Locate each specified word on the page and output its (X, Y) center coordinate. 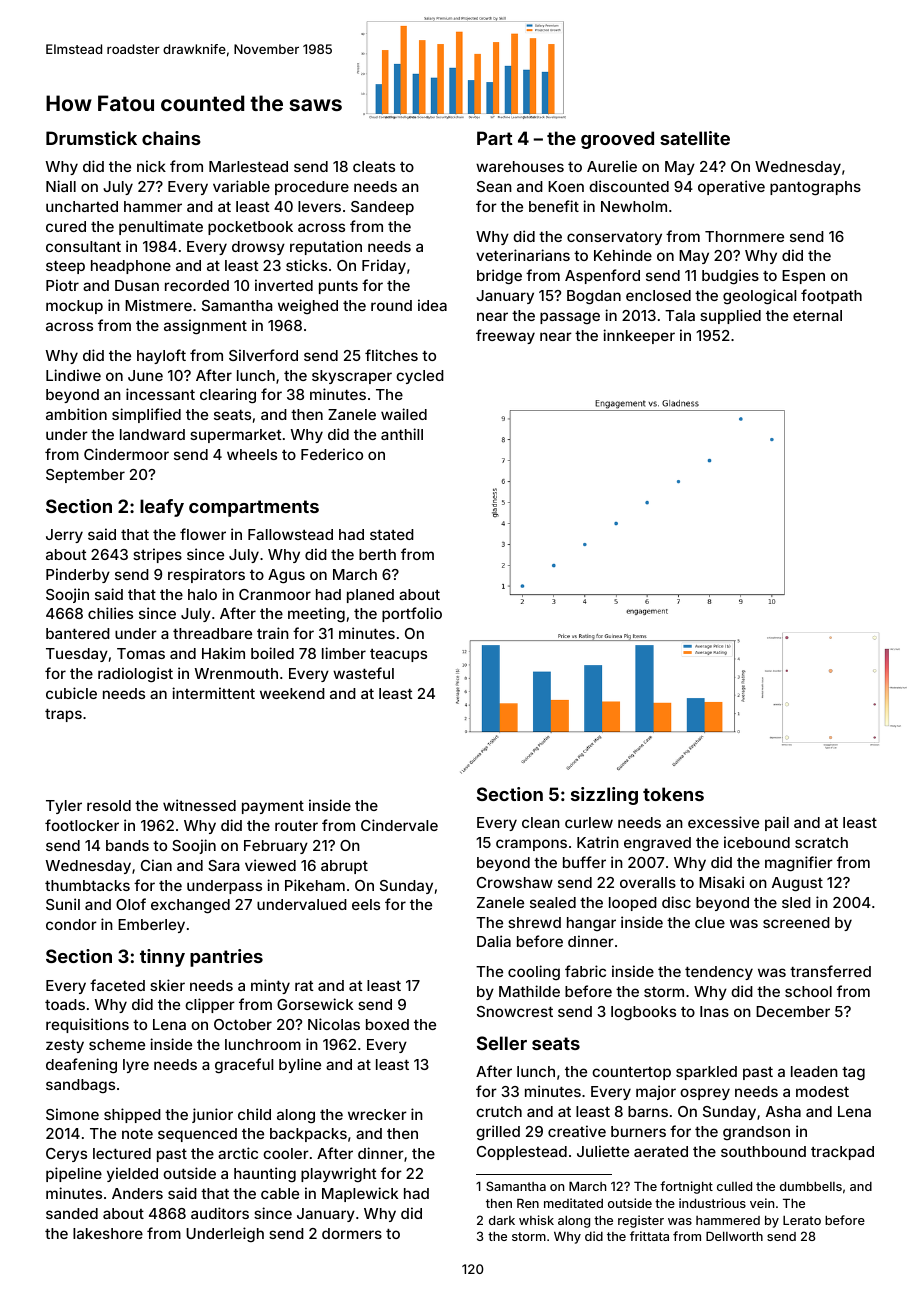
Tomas (141, 653)
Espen (803, 277)
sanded (72, 1213)
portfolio (412, 614)
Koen (566, 186)
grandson (756, 1133)
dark (502, 1220)
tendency (719, 973)
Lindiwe (73, 375)
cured (66, 226)
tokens (673, 794)
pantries (226, 958)
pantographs (815, 188)
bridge (499, 276)
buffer (584, 862)
